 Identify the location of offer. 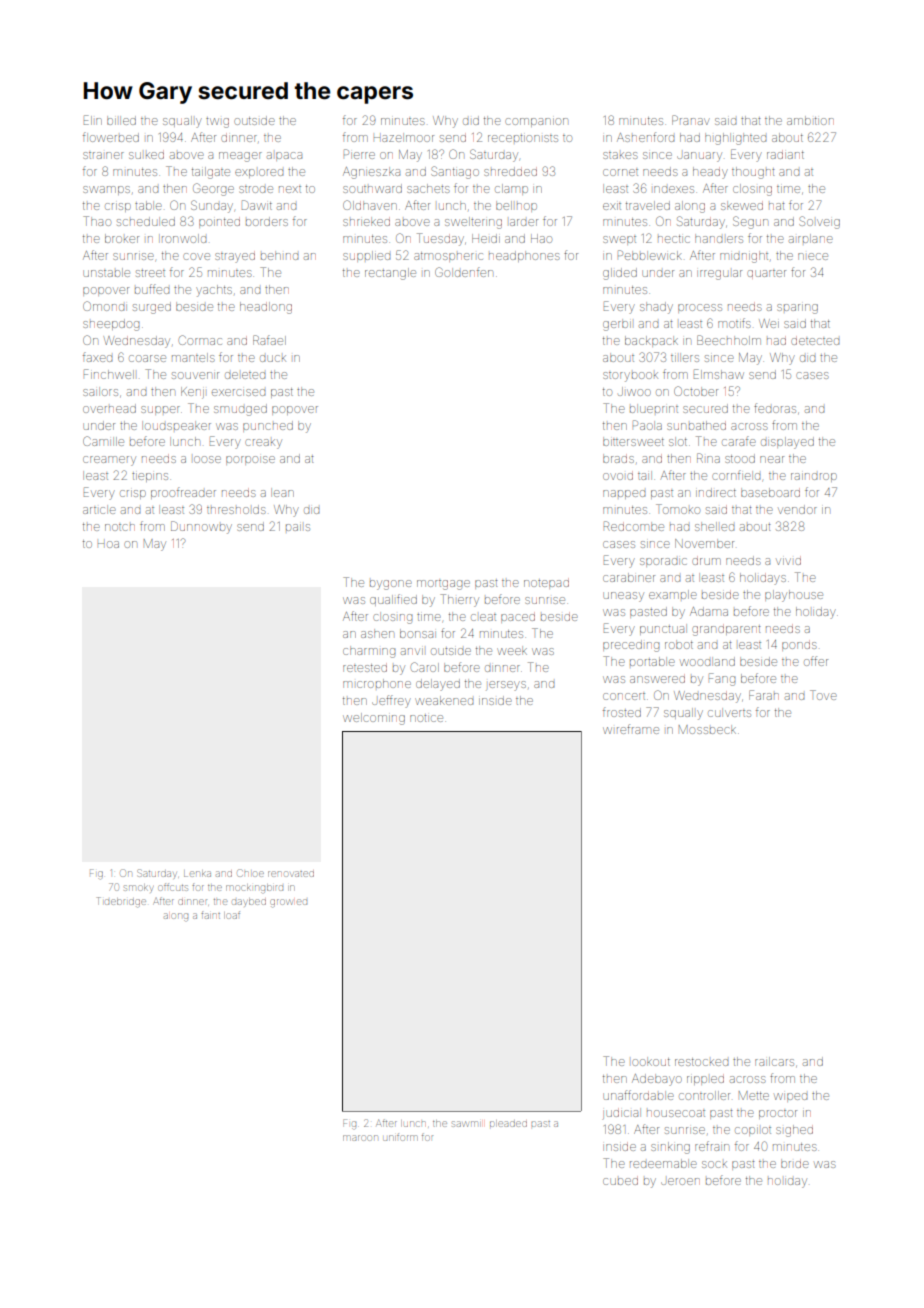
(816, 661).
